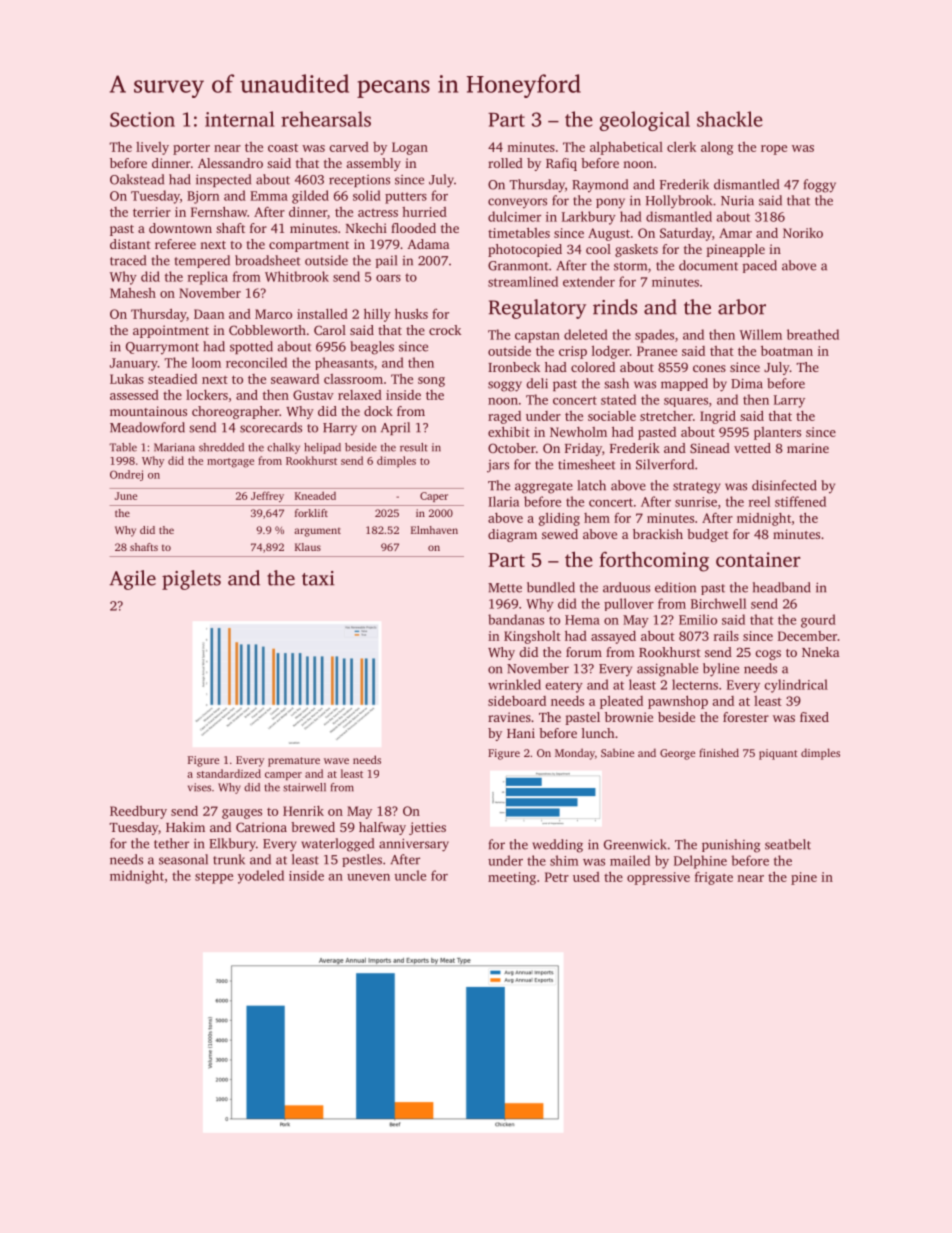 The image size is (952, 1233). Describe the element at coordinates (788, 844) in the screenshot. I see `seatbelt` at that location.
